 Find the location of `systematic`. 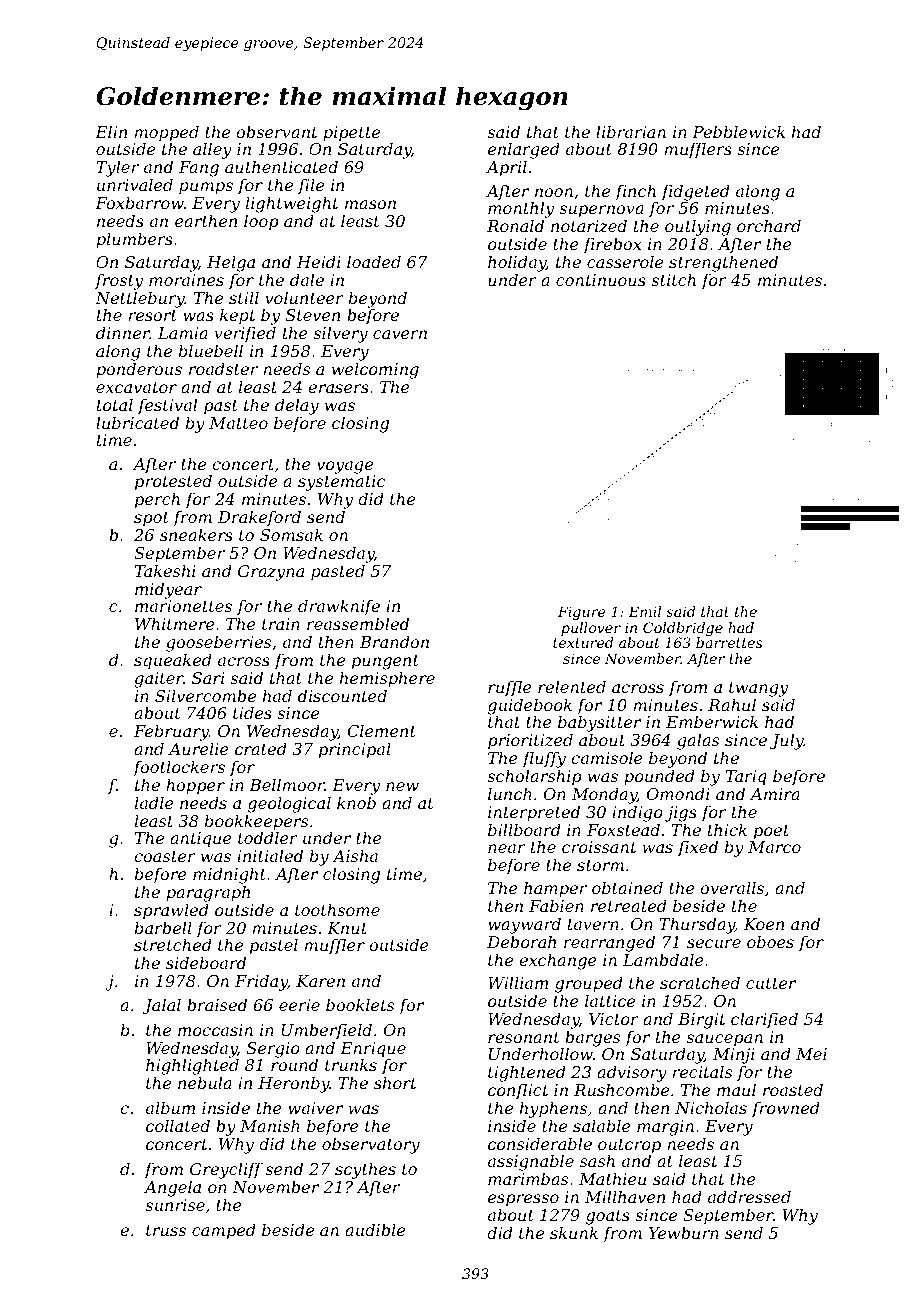

systematic is located at coordinates (341, 484).
